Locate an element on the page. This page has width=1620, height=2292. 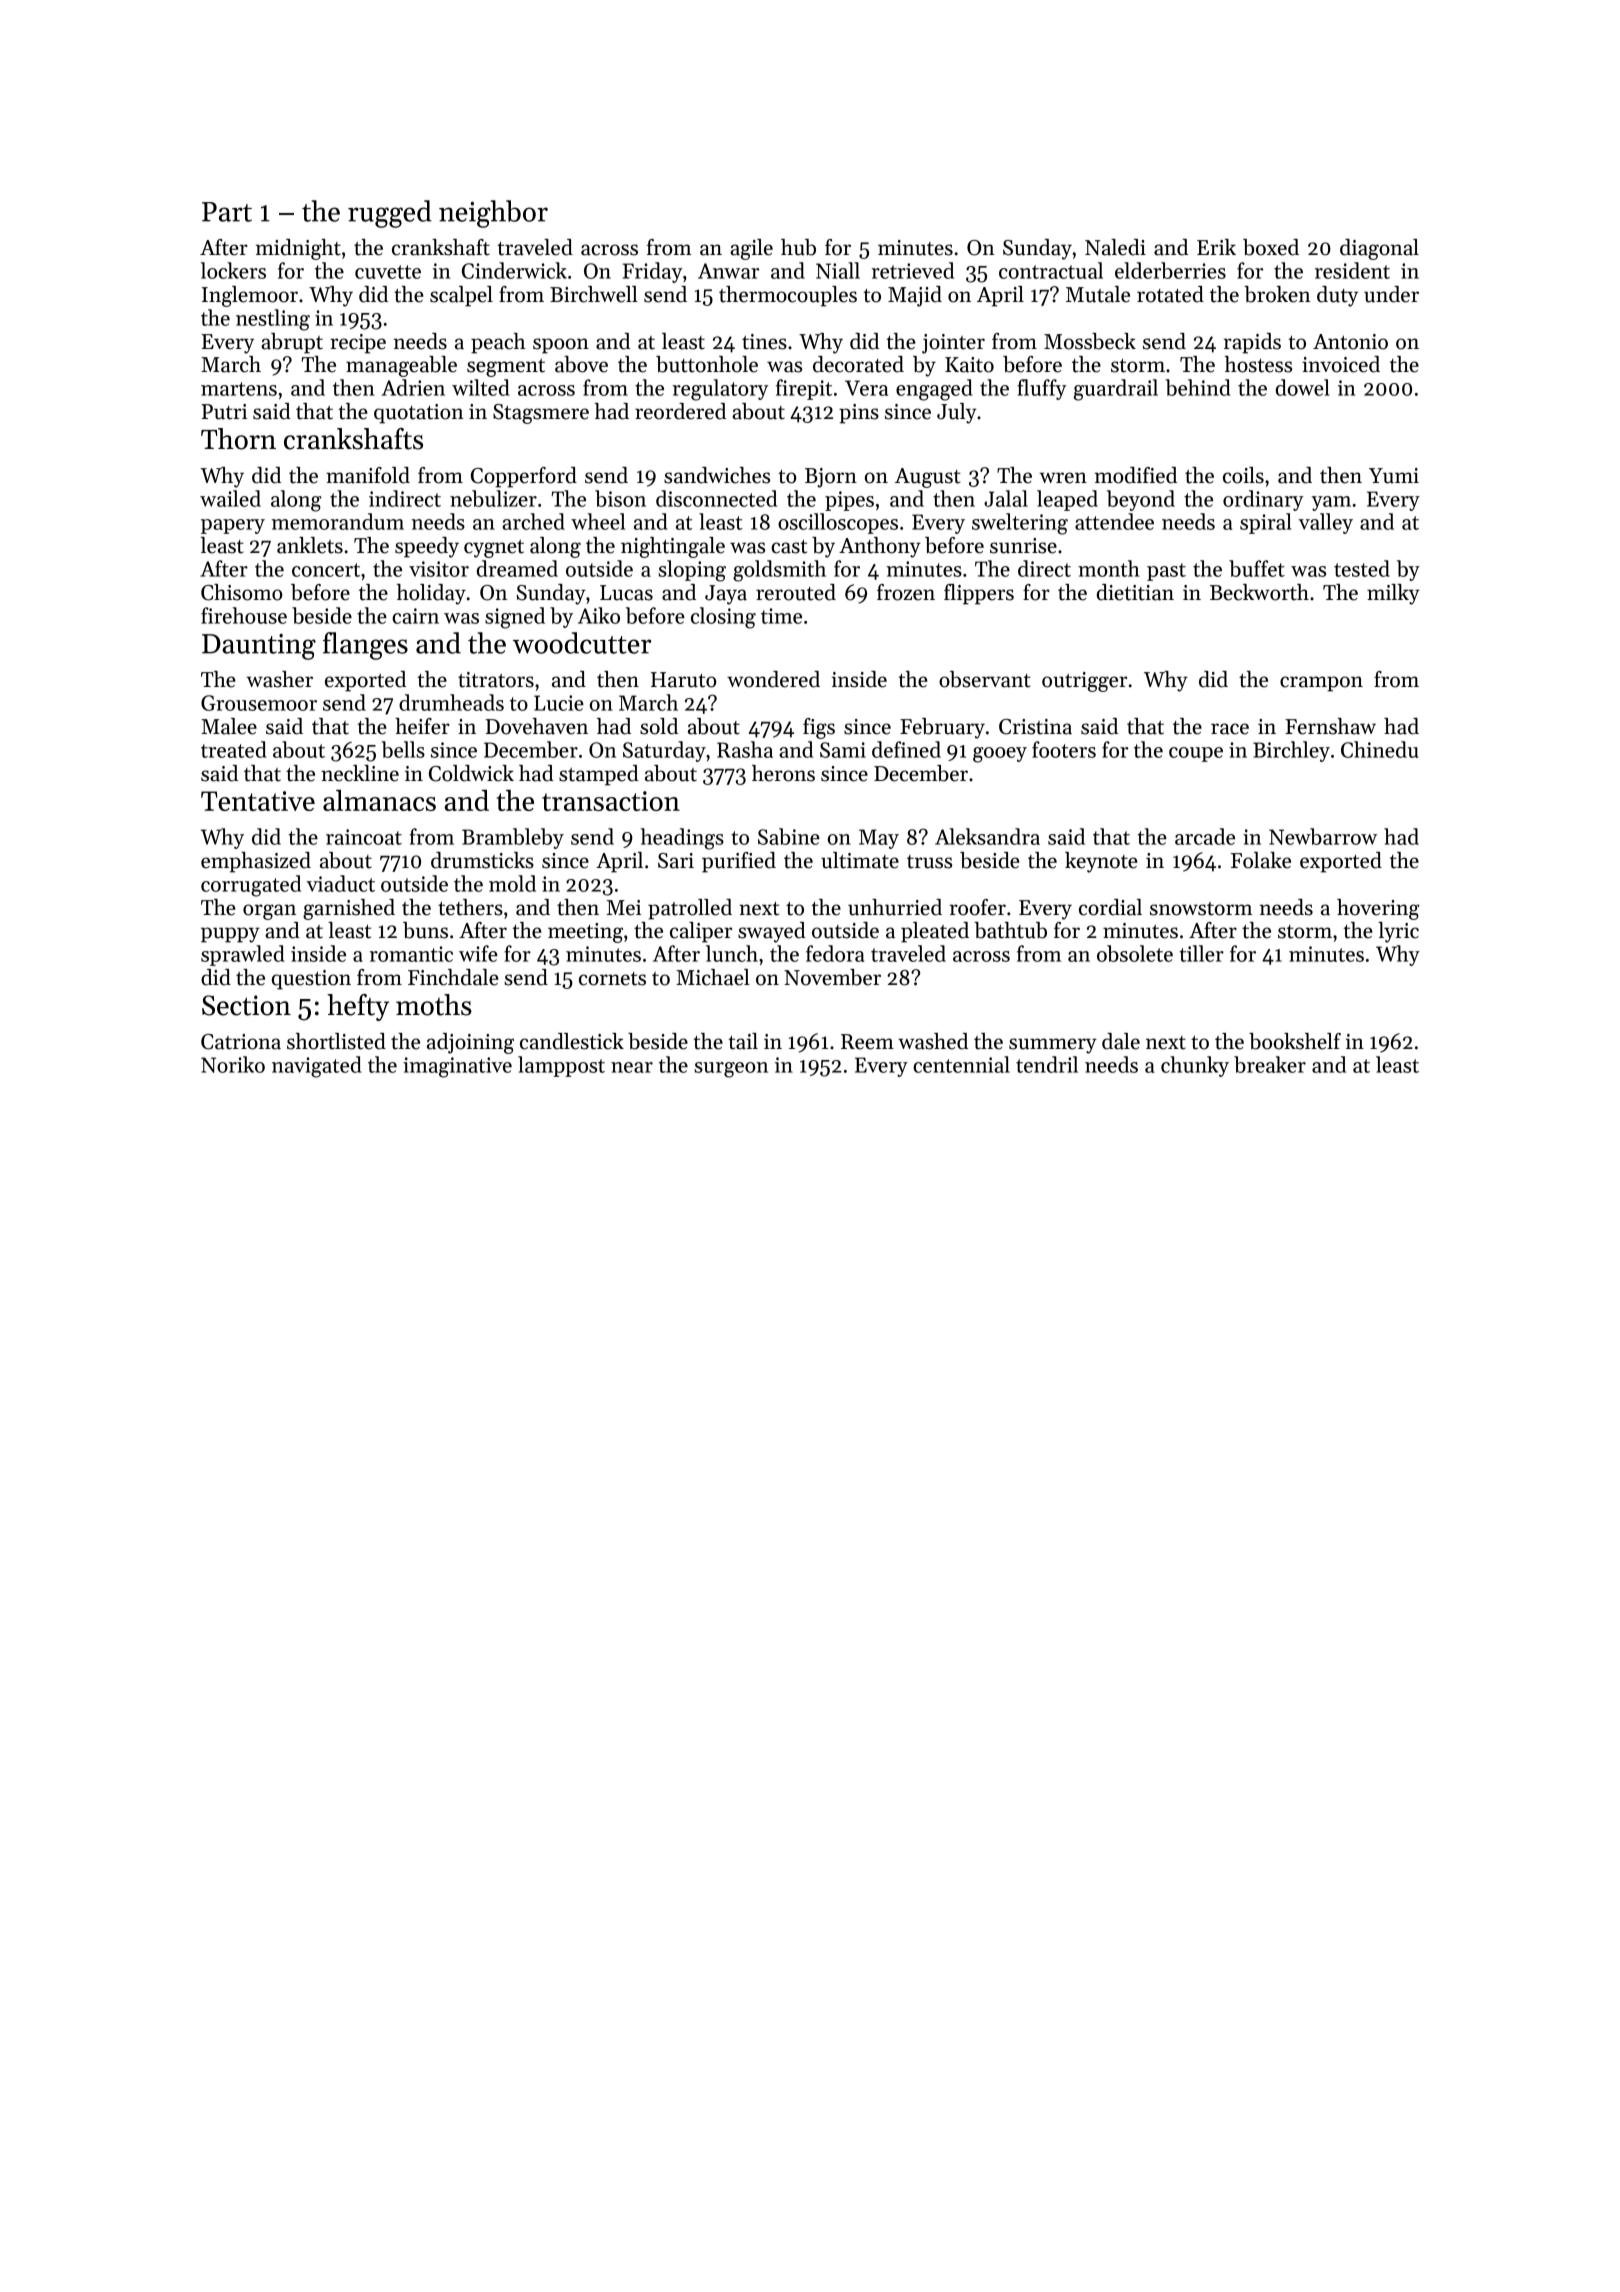
lamppost is located at coordinates (561, 1066).
